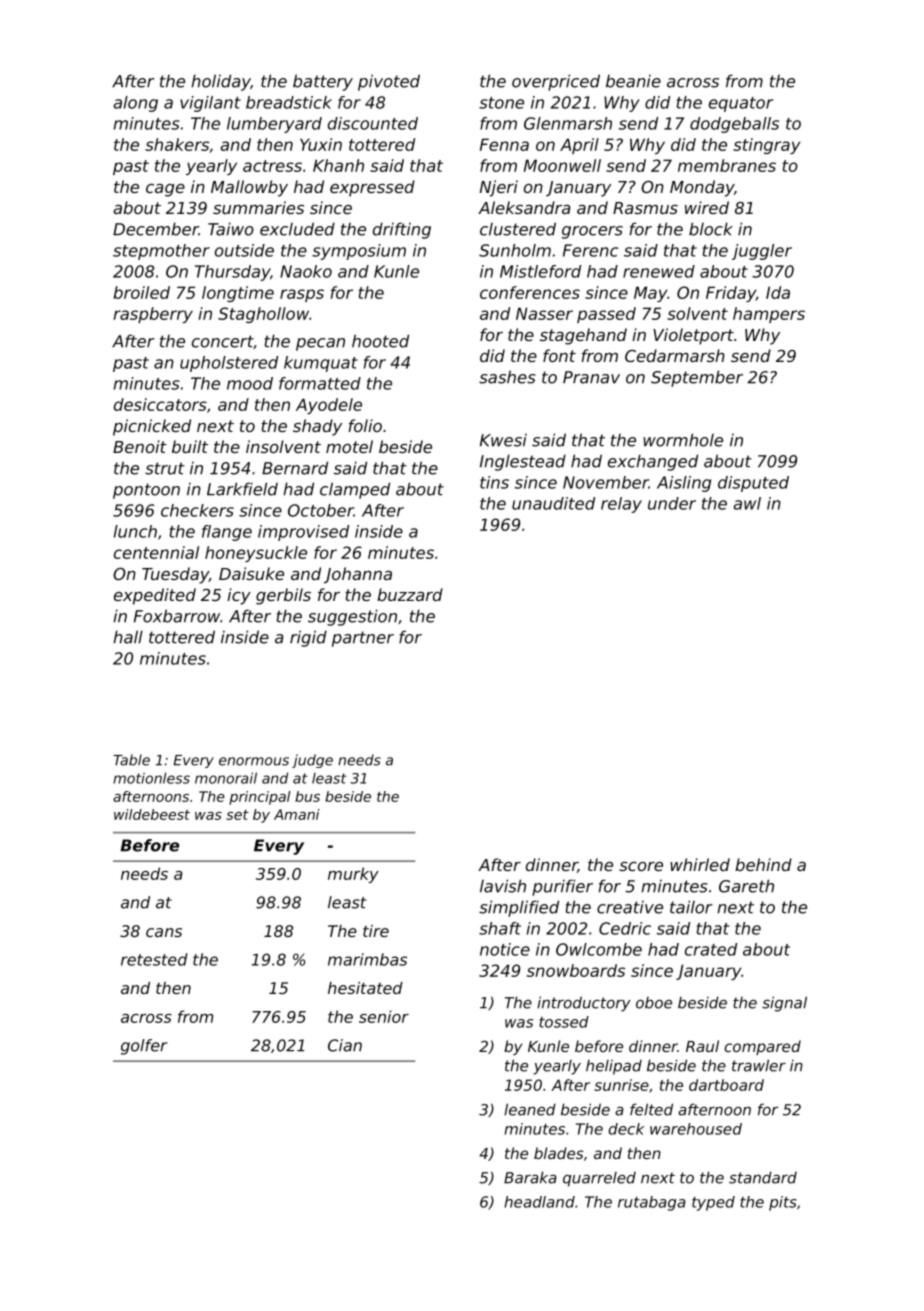 Image resolution: width=924 pixels, height=1311 pixels. What do you see at coordinates (713, 1203) in the page?
I see `typed` at bounding box center [713, 1203].
